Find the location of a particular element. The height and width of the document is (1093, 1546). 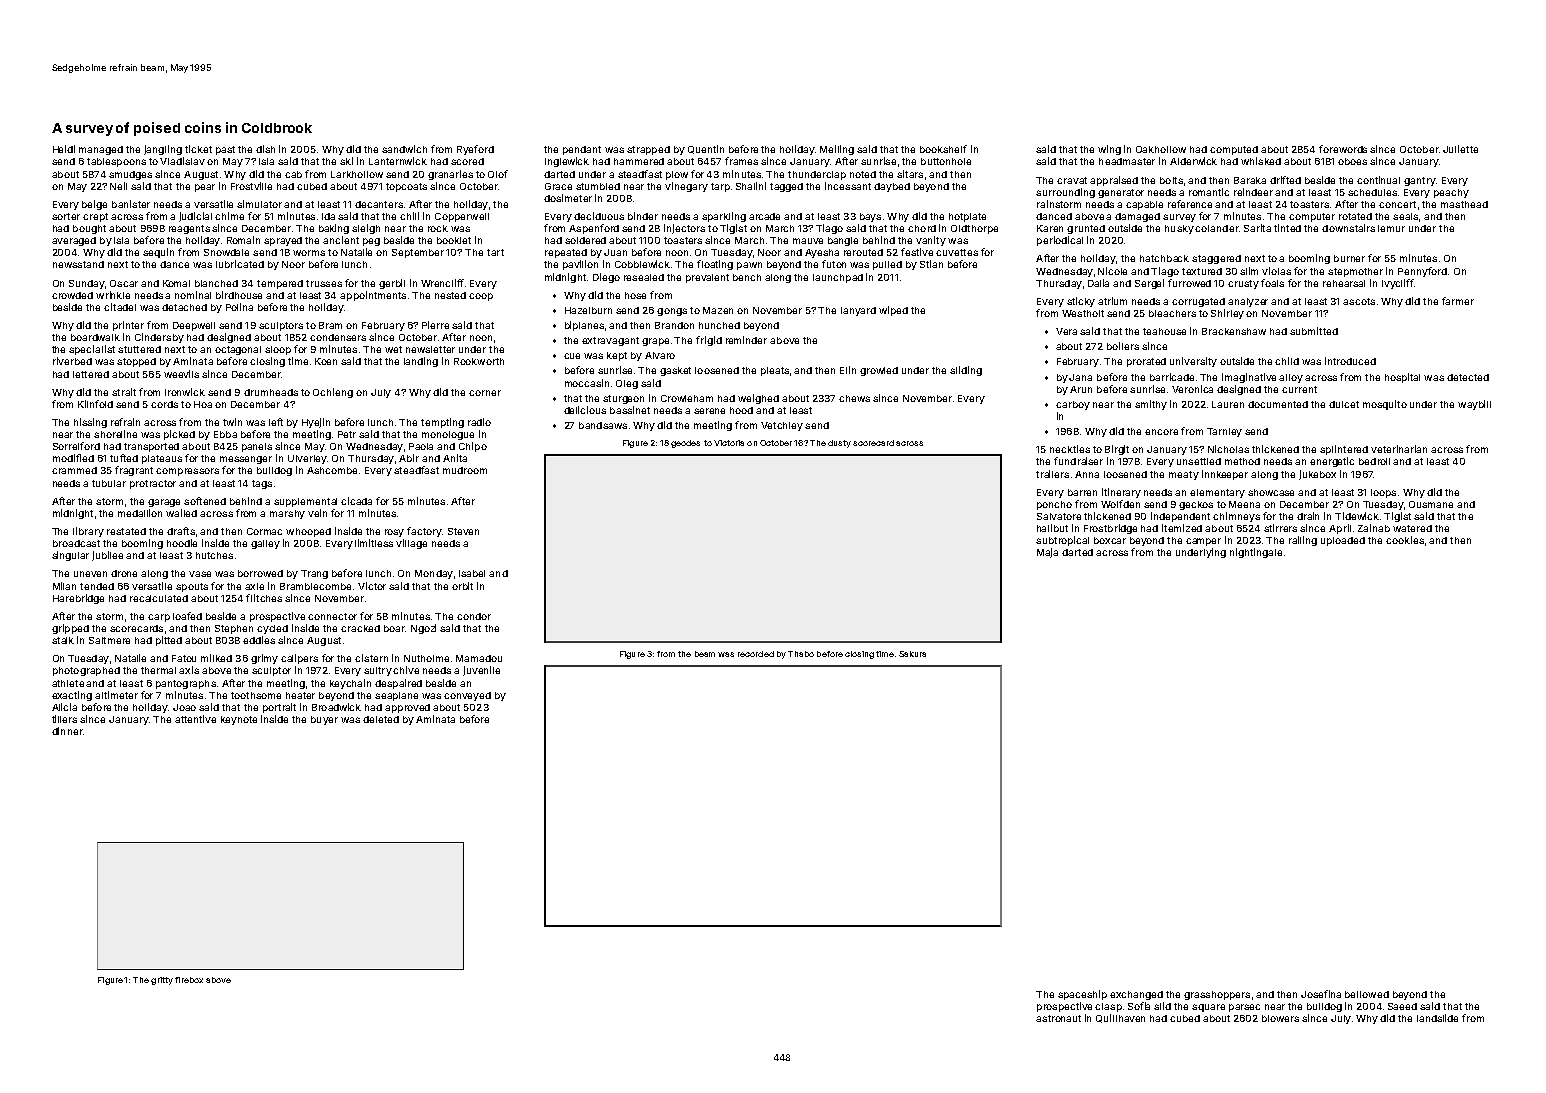

gritty is located at coordinates (162, 981).
